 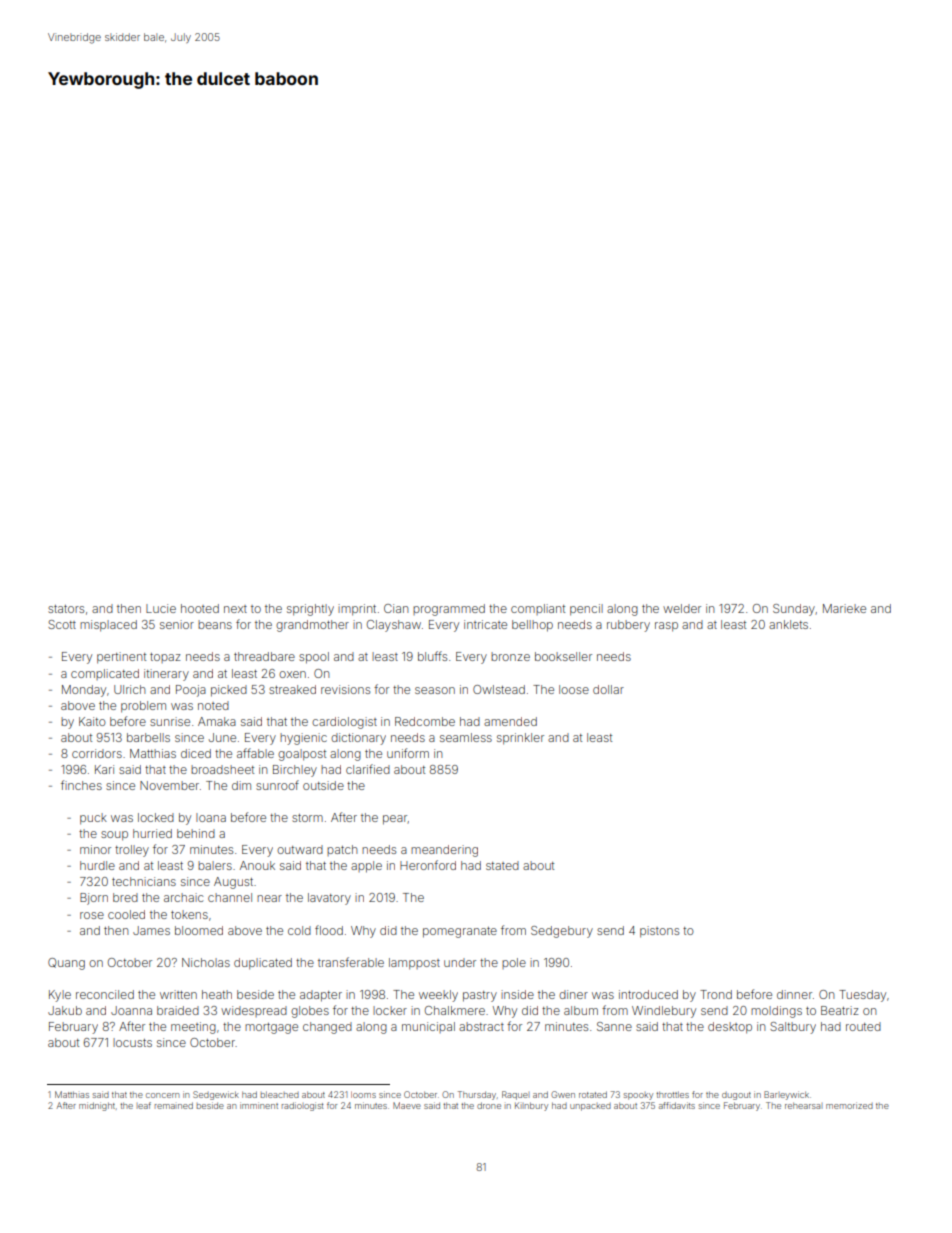 What do you see at coordinates (449, 610) in the image?
I see `programmed` at bounding box center [449, 610].
